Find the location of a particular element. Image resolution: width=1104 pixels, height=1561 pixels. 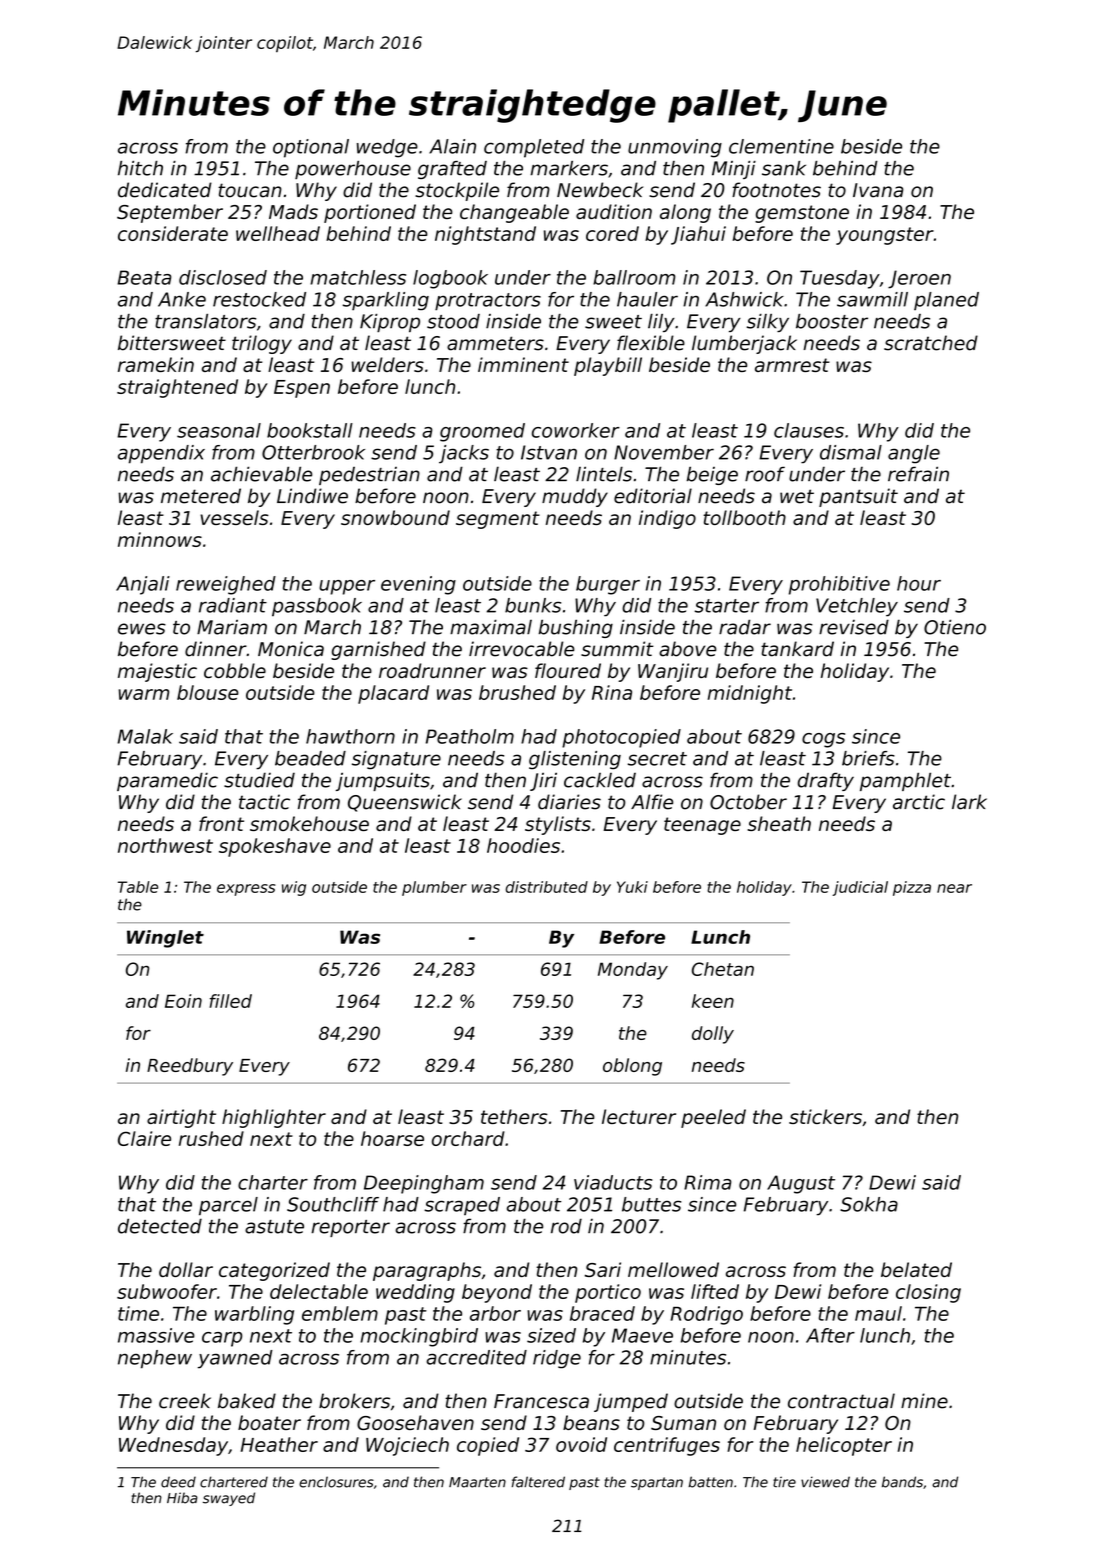

angle is located at coordinates (914, 454).
